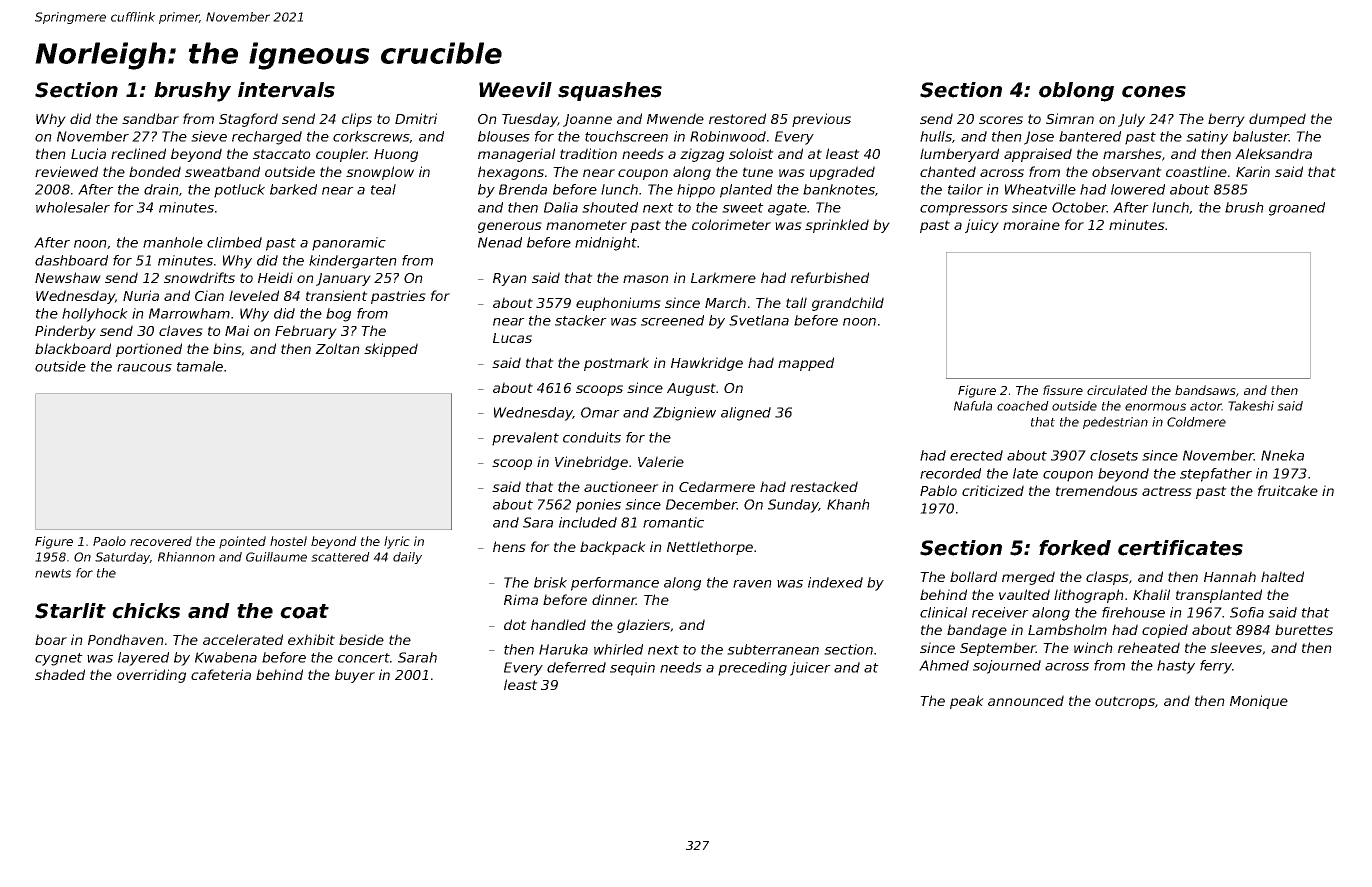 The width and height of the screenshot is (1372, 887). I want to click on appraised, so click(1038, 155).
